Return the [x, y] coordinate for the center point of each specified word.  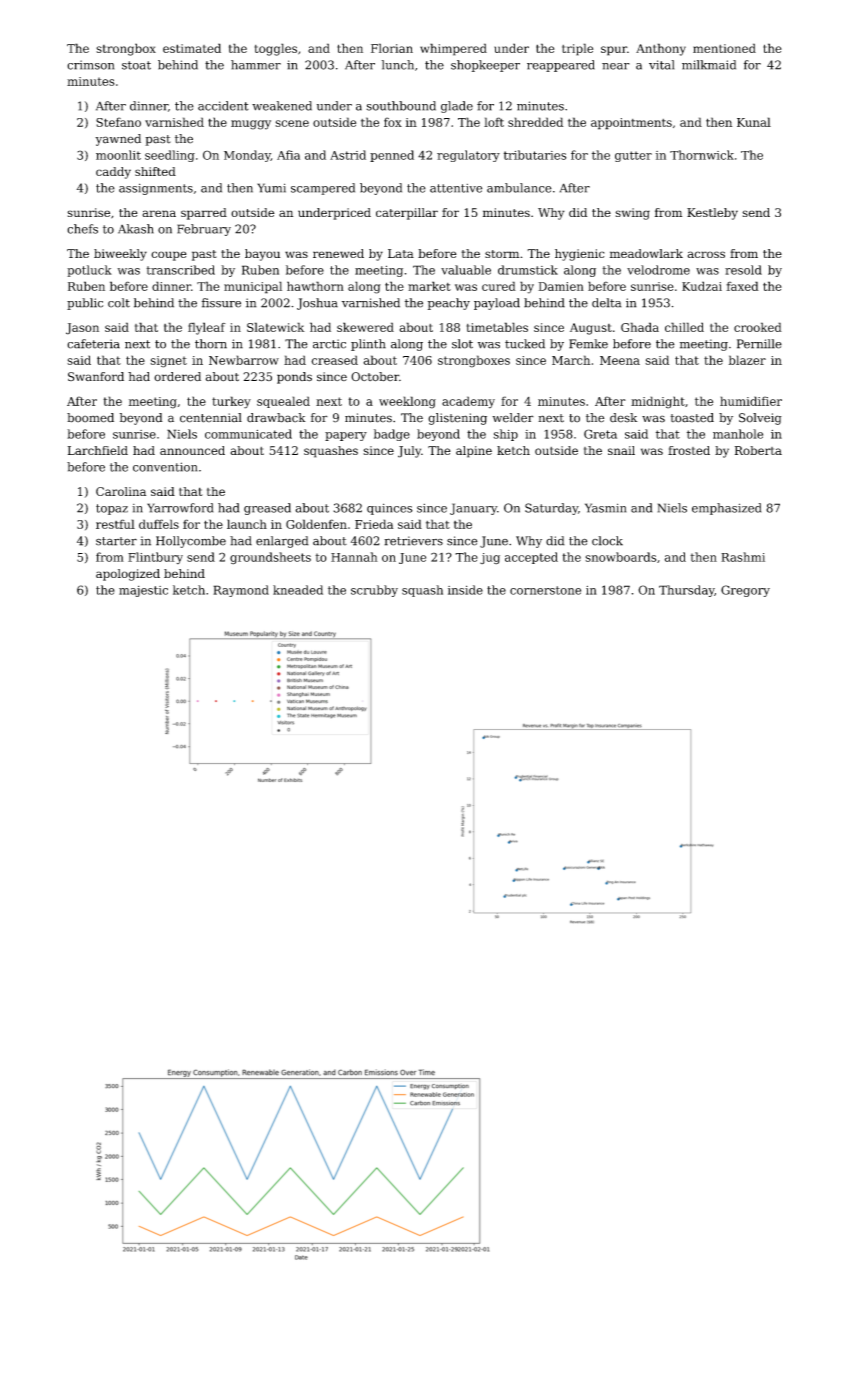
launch [247, 524]
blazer [747, 360]
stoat [136, 65]
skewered [365, 327]
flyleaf [207, 328]
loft [494, 122]
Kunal [754, 122]
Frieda [374, 524]
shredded [535, 122]
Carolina [121, 491]
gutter [633, 156]
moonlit [118, 155]
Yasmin [605, 508]
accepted [531, 558]
